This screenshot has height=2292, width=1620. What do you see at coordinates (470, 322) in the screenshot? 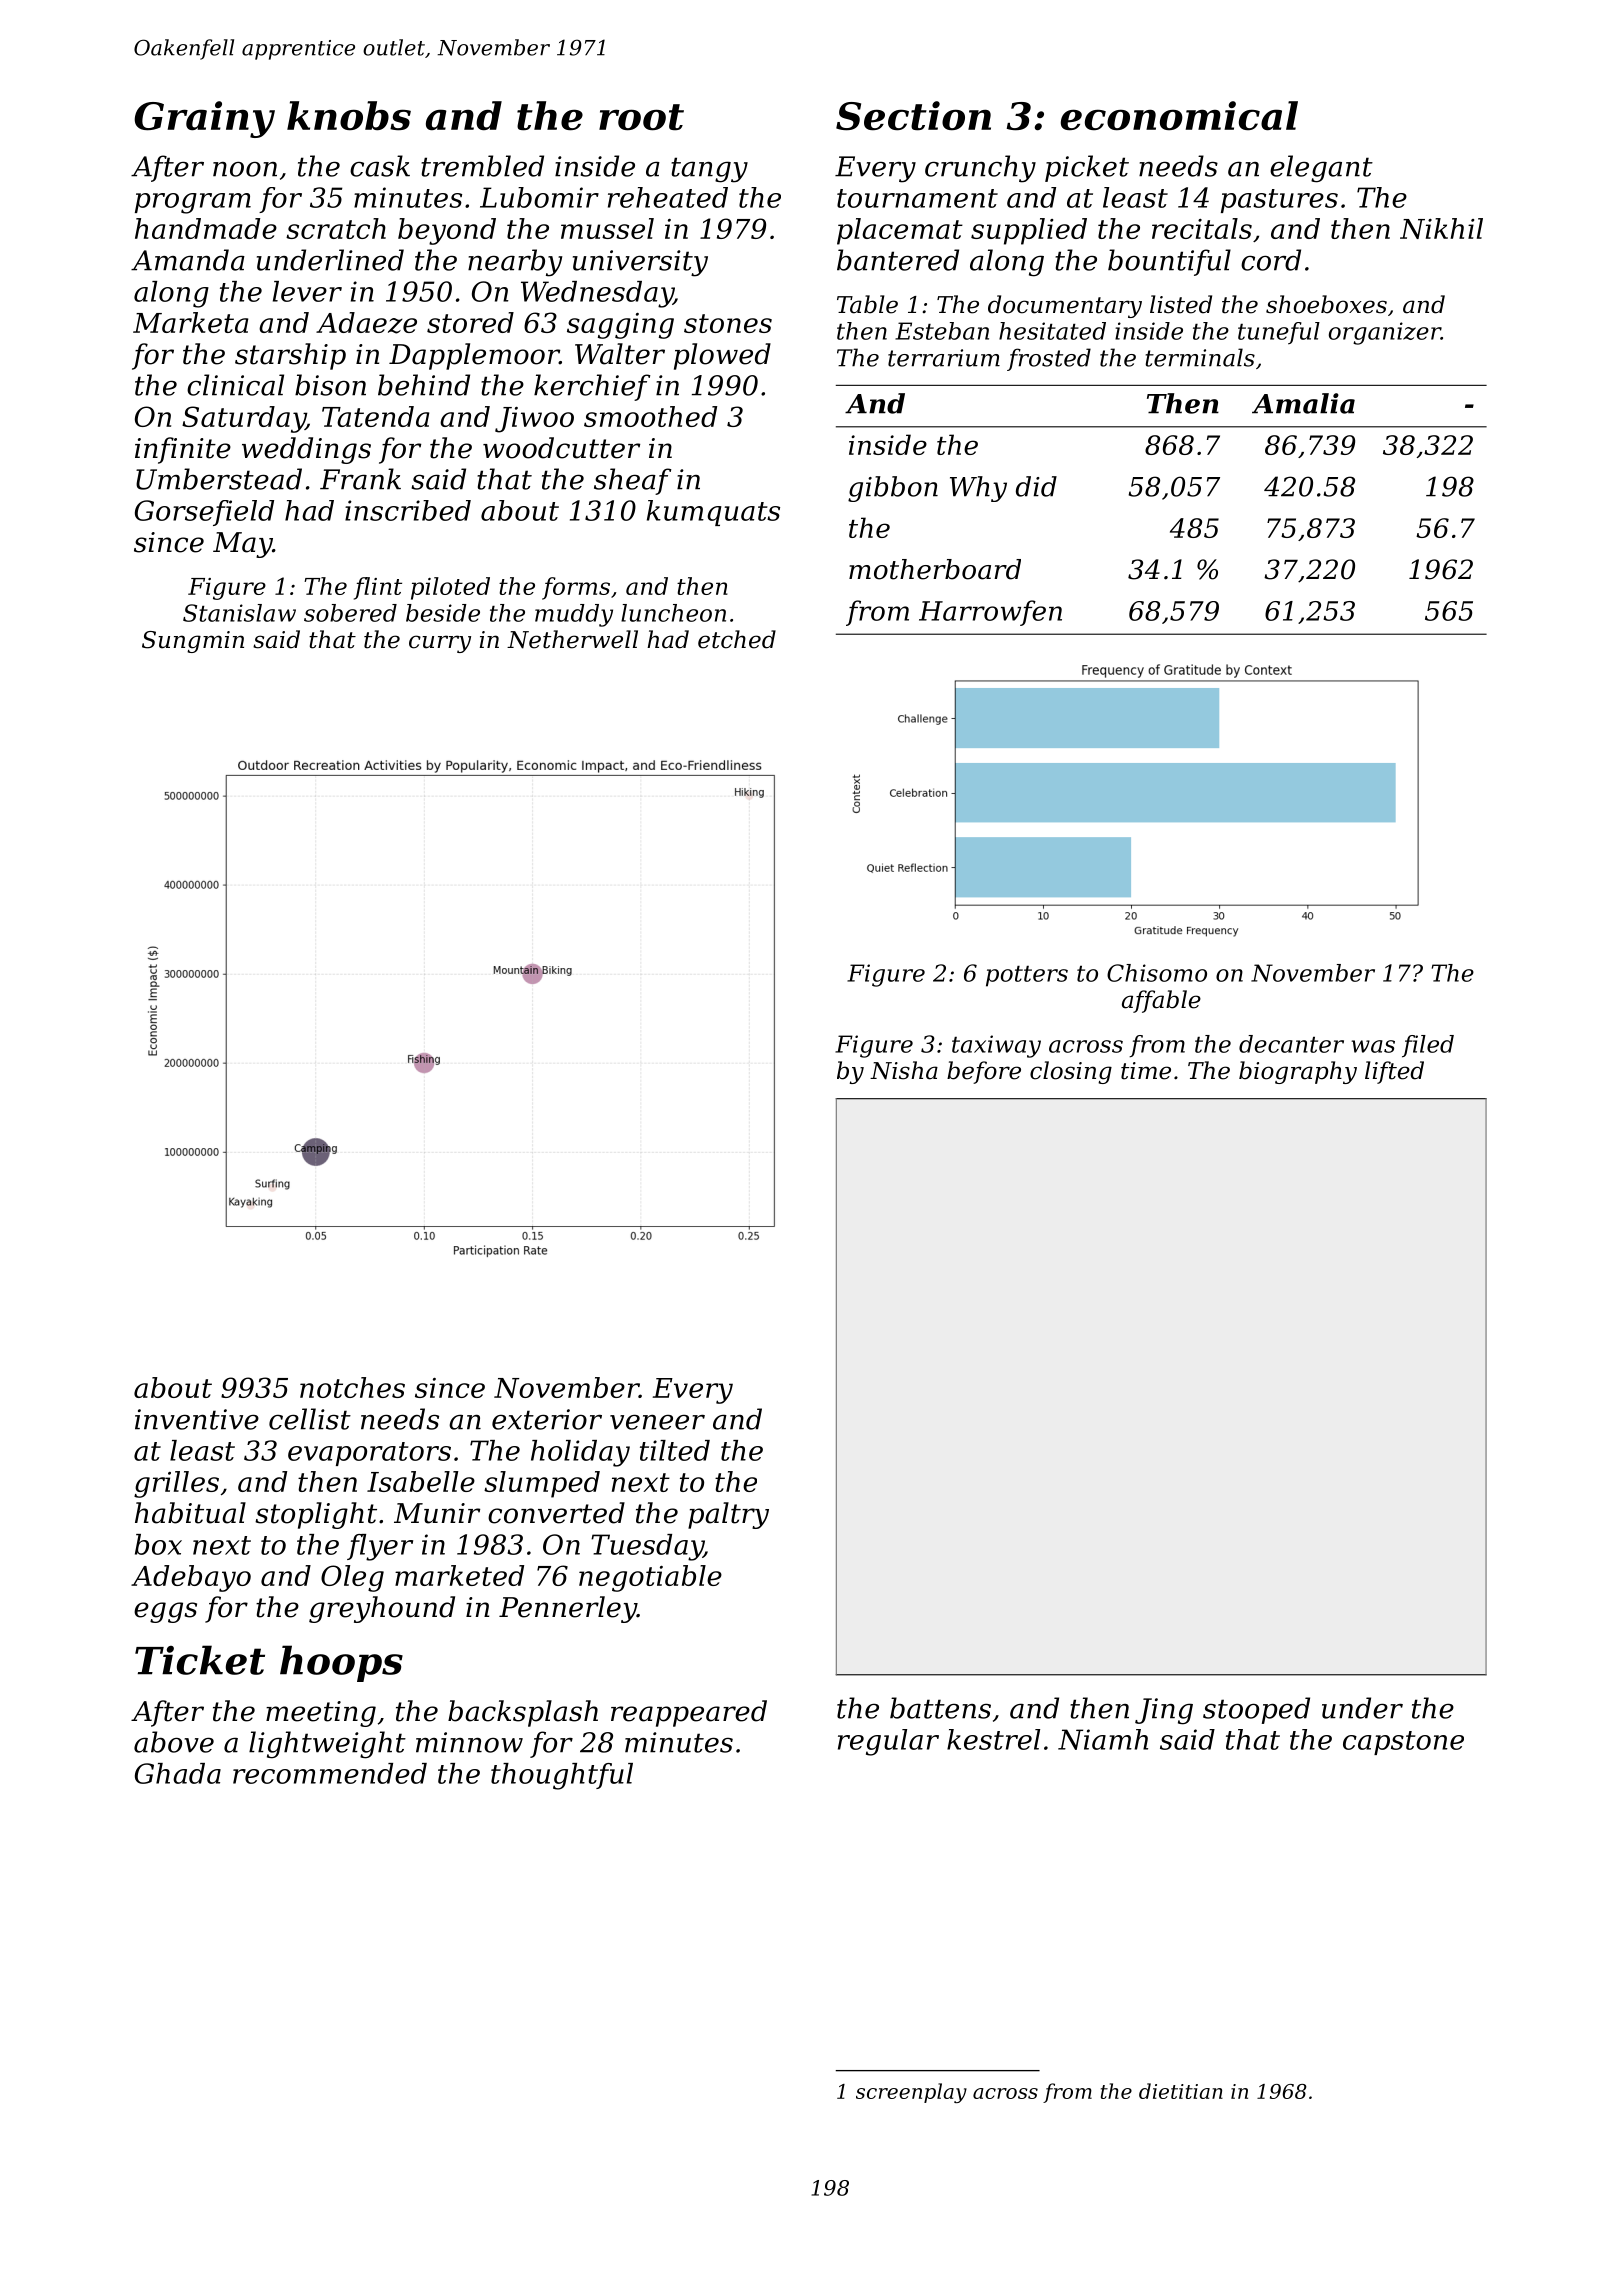
I see `stored` at bounding box center [470, 322].
